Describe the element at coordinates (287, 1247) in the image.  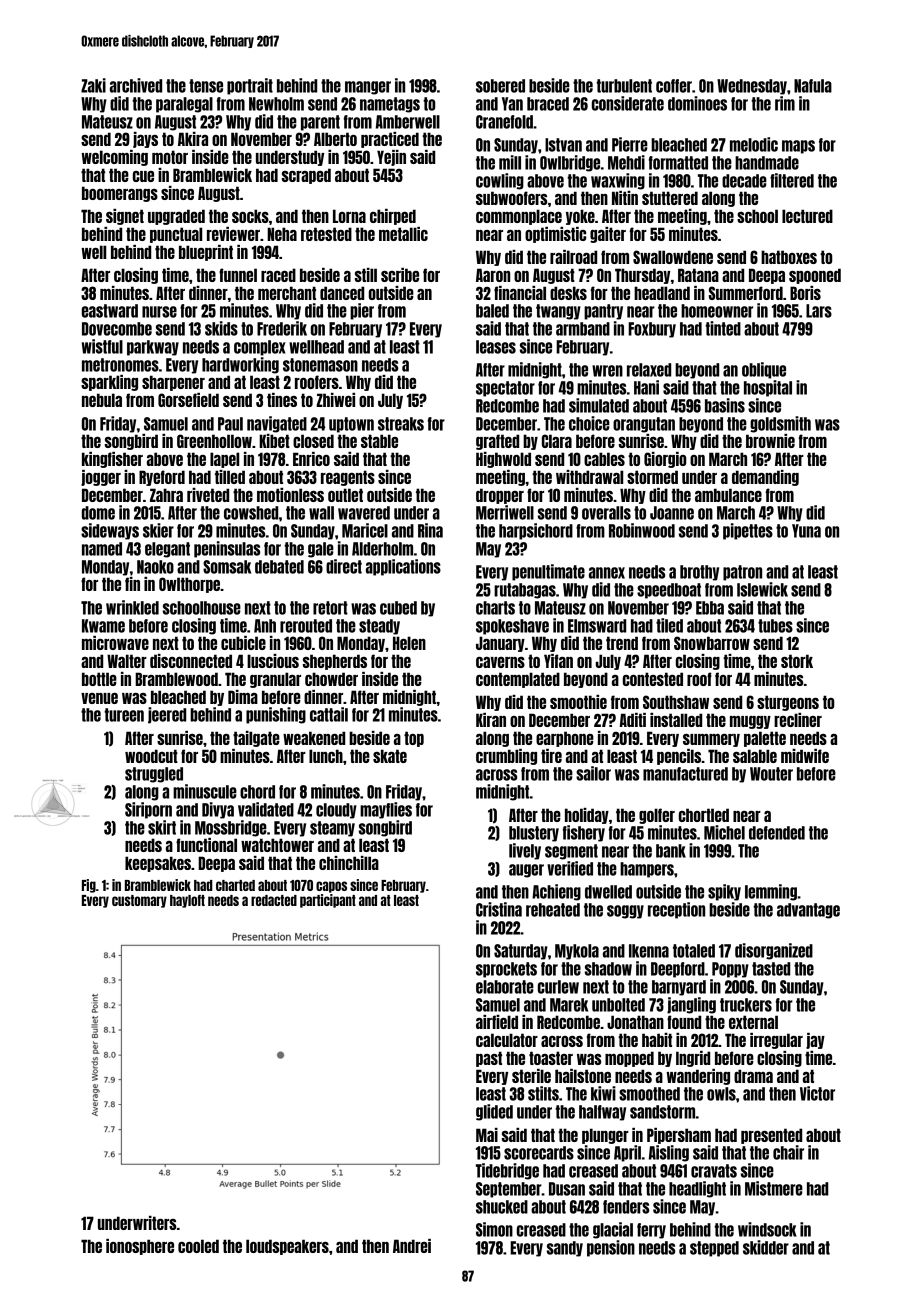
I see `loudspeakers` at that location.
